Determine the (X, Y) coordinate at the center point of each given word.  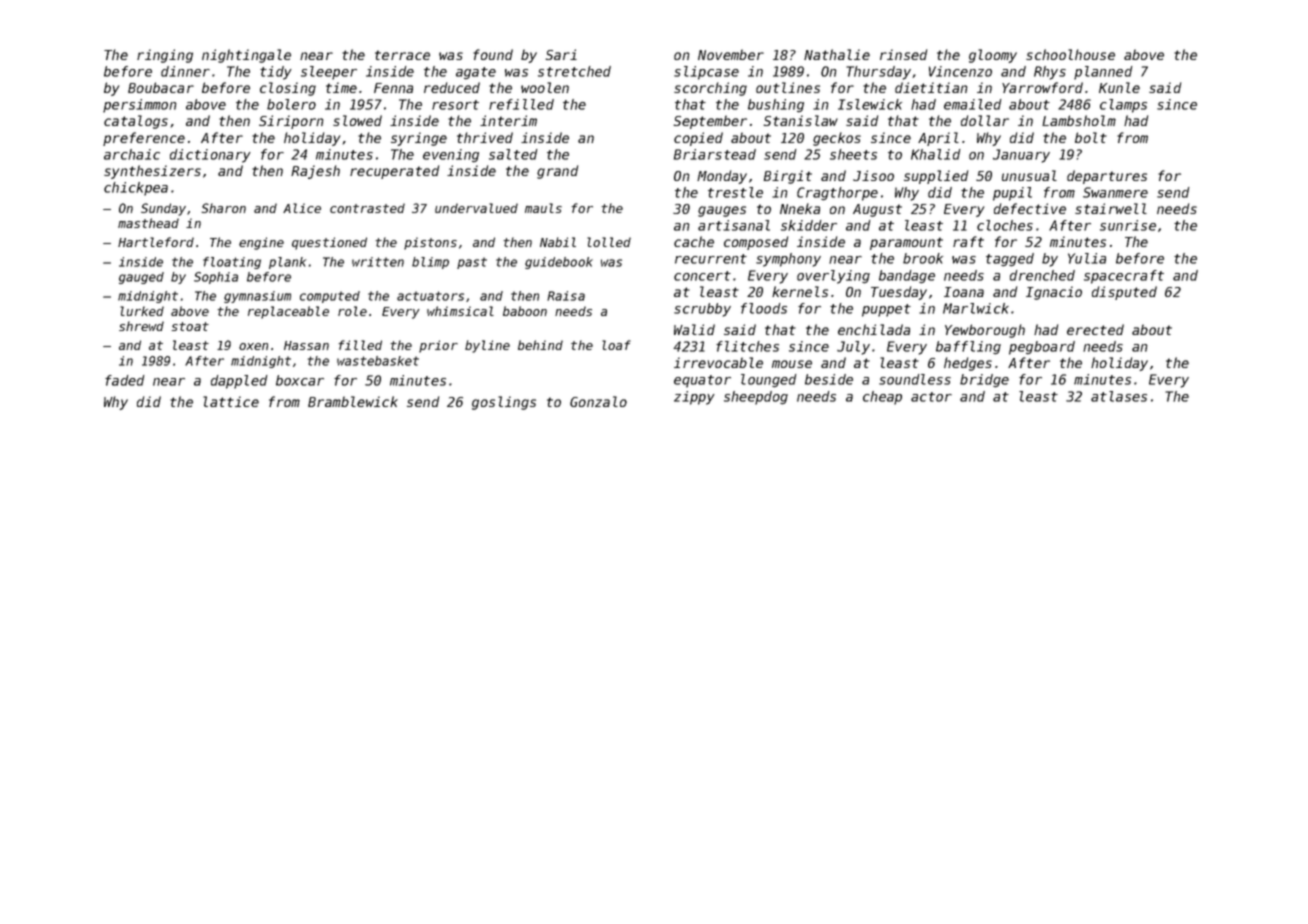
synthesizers (152, 172)
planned (1103, 73)
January (1021, 156)
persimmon (140, 106)
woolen (545, 87)
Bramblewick (353, 401)
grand (557, 172)
